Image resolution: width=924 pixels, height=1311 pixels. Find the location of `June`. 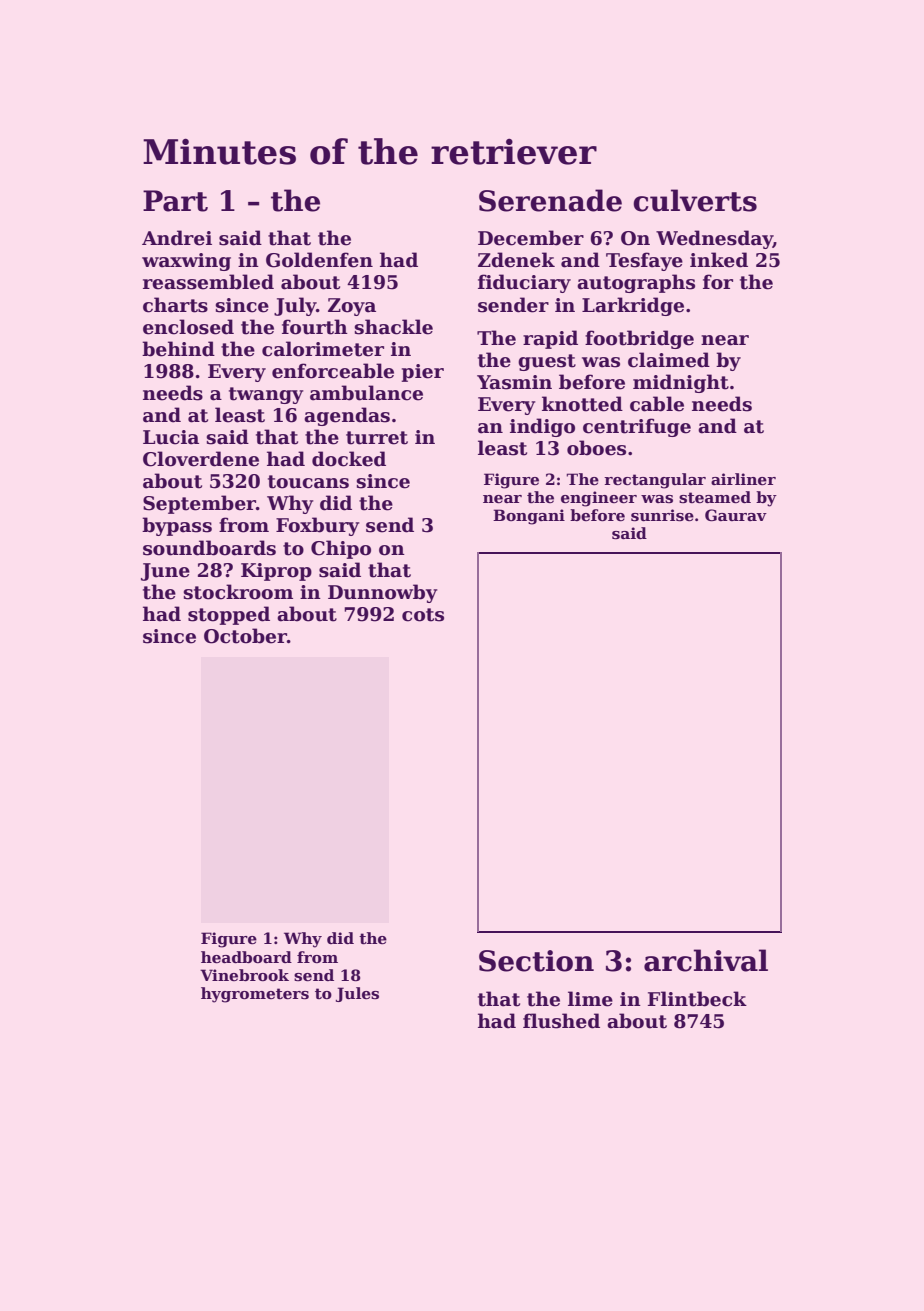

June is located at coordinates (165, 572).
